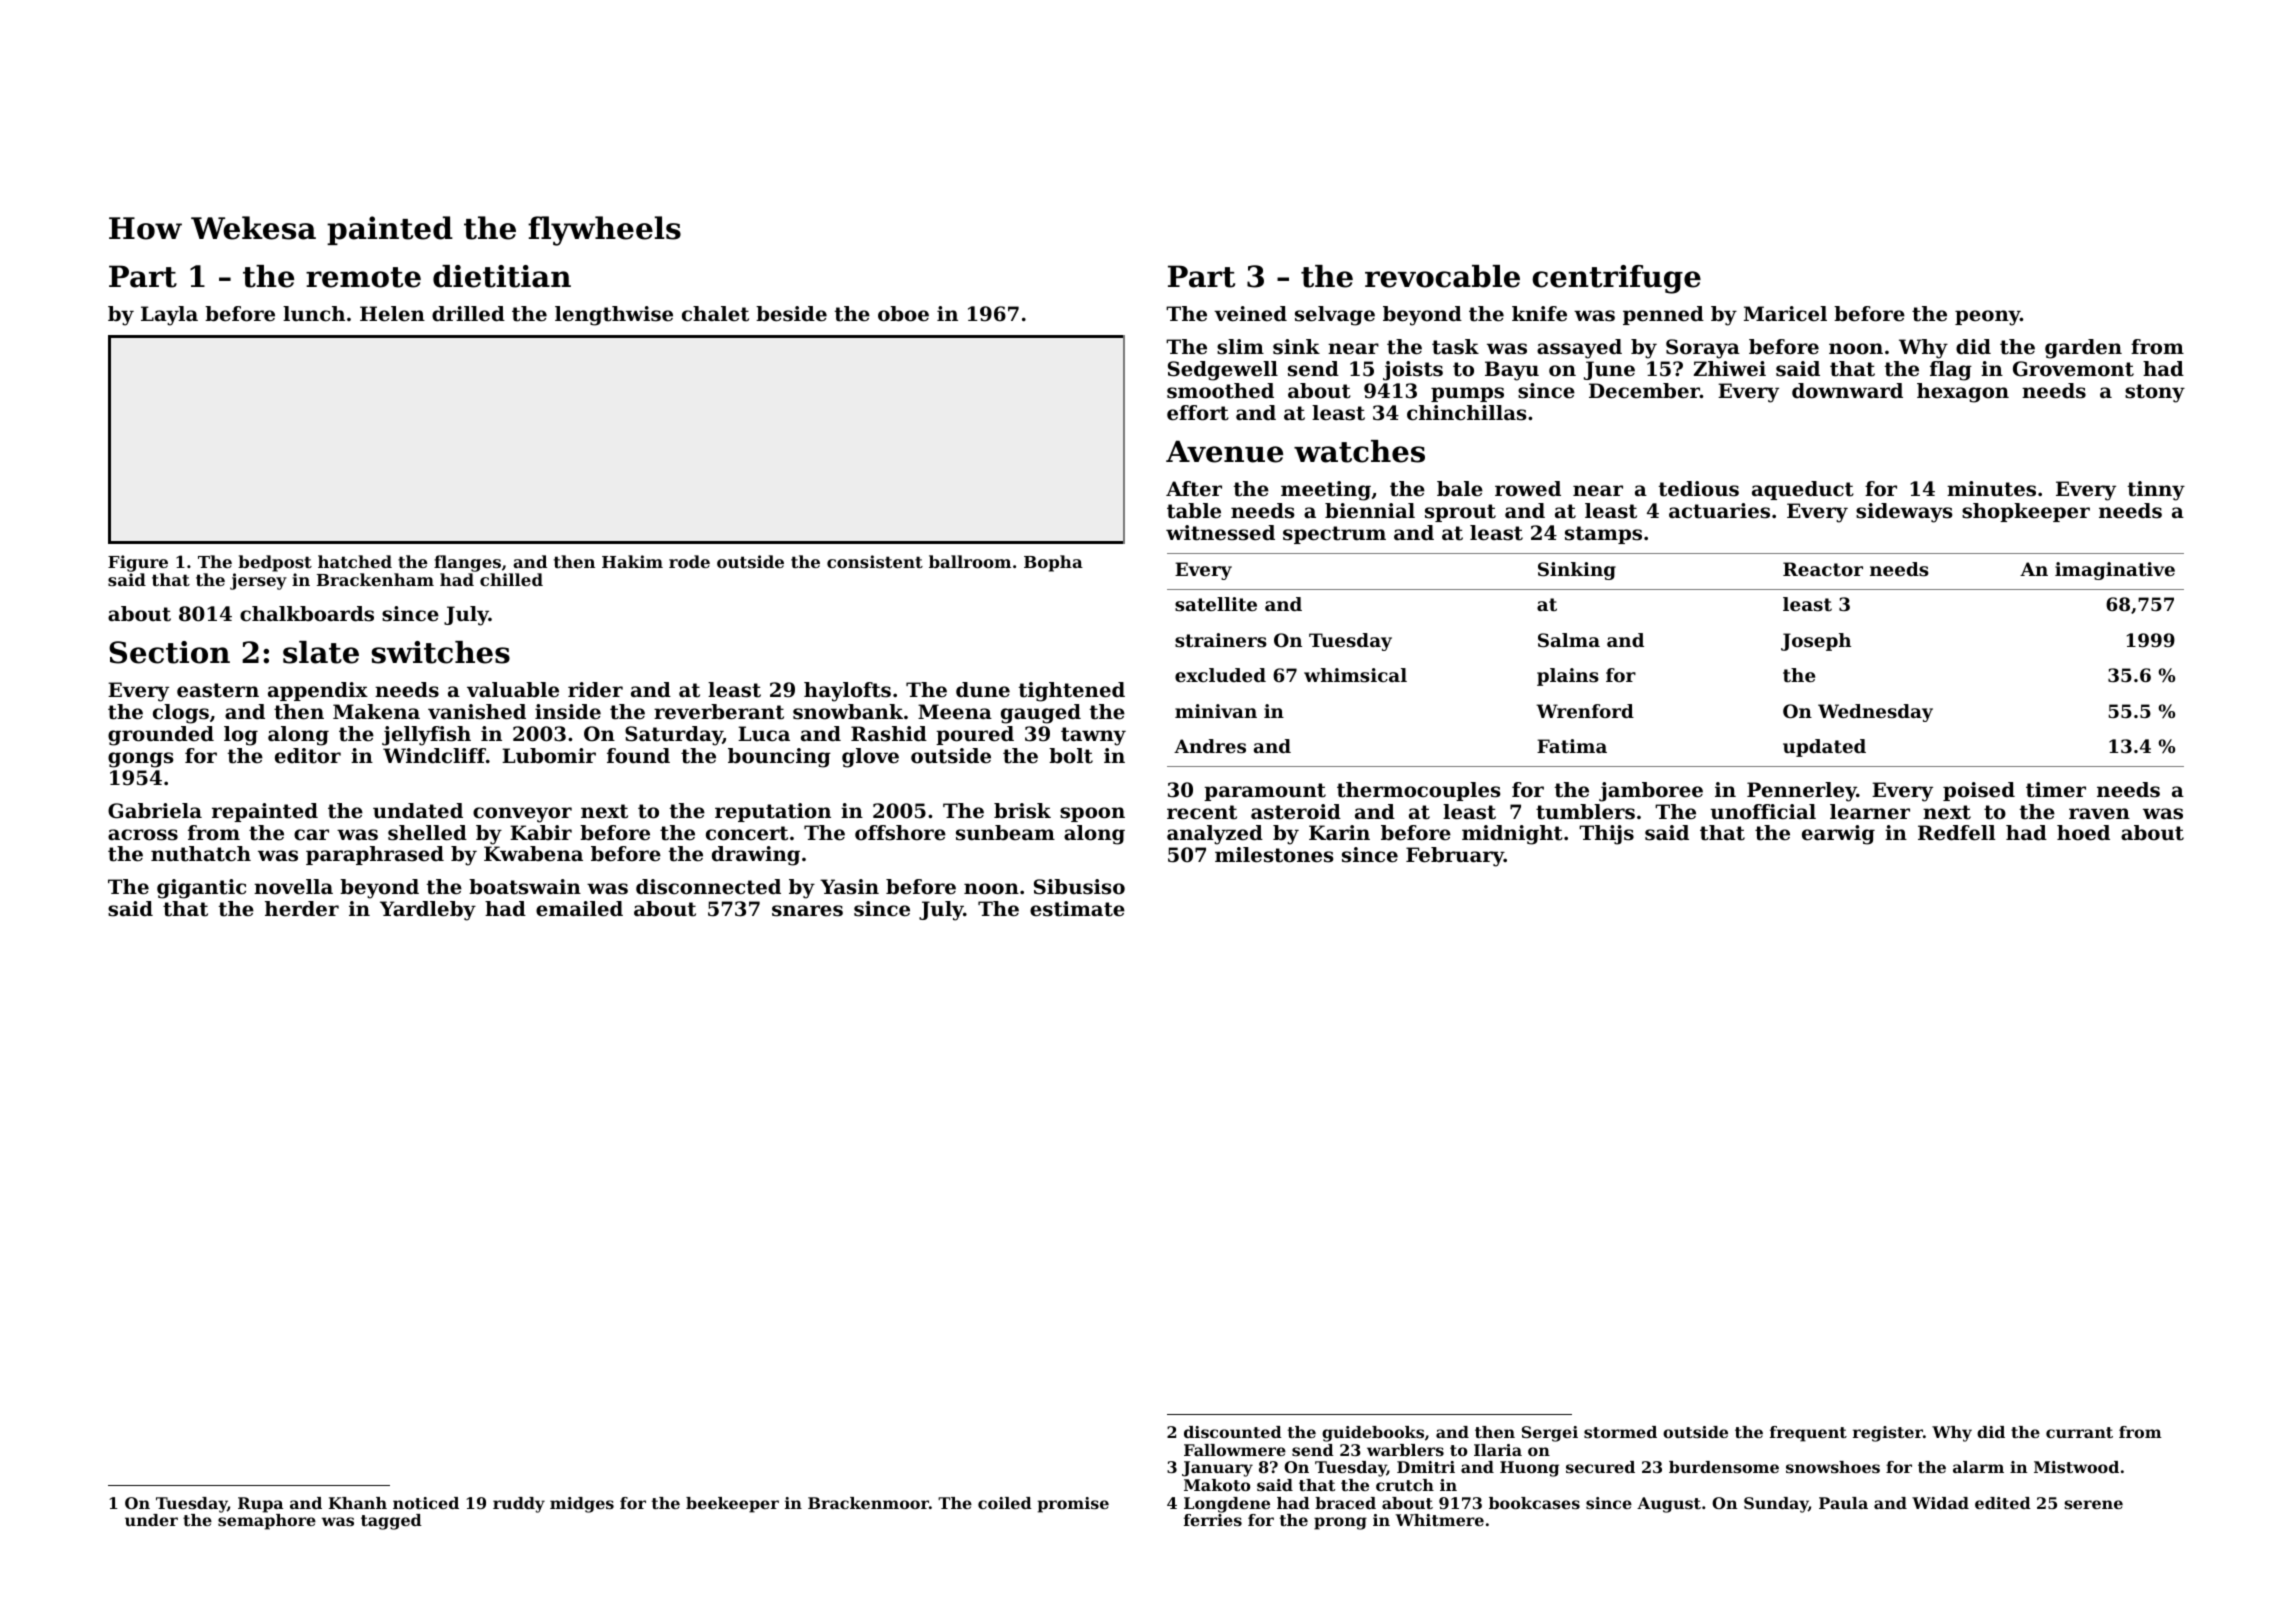 Image resolution: width=2292 pixels, height=1620 pixels. What do you see at coordinates (428, 911) in the image?
I see `Yardleby` at bounding box center [428, 911].
